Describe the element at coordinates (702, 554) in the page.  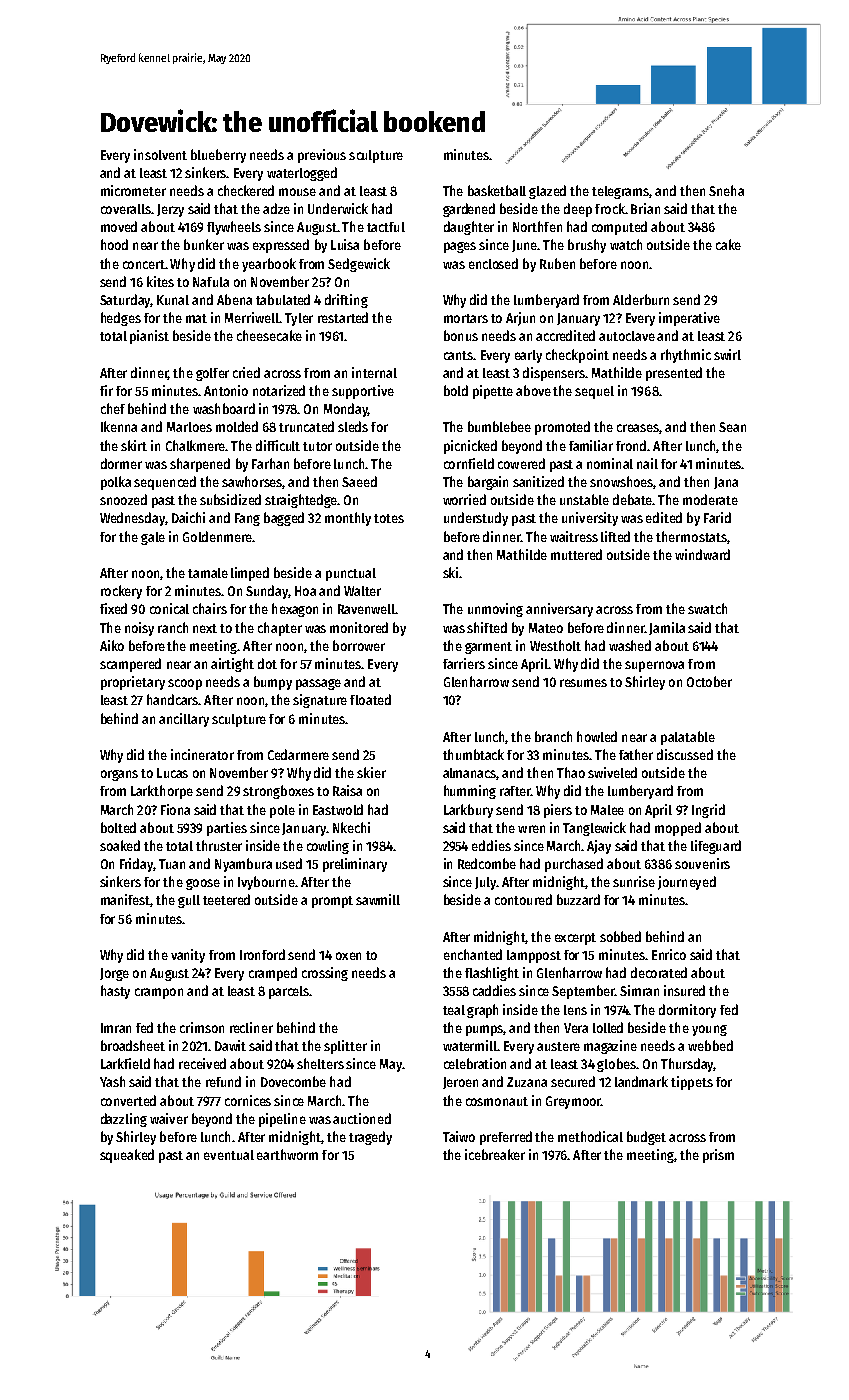
I see `windward` at that location.
